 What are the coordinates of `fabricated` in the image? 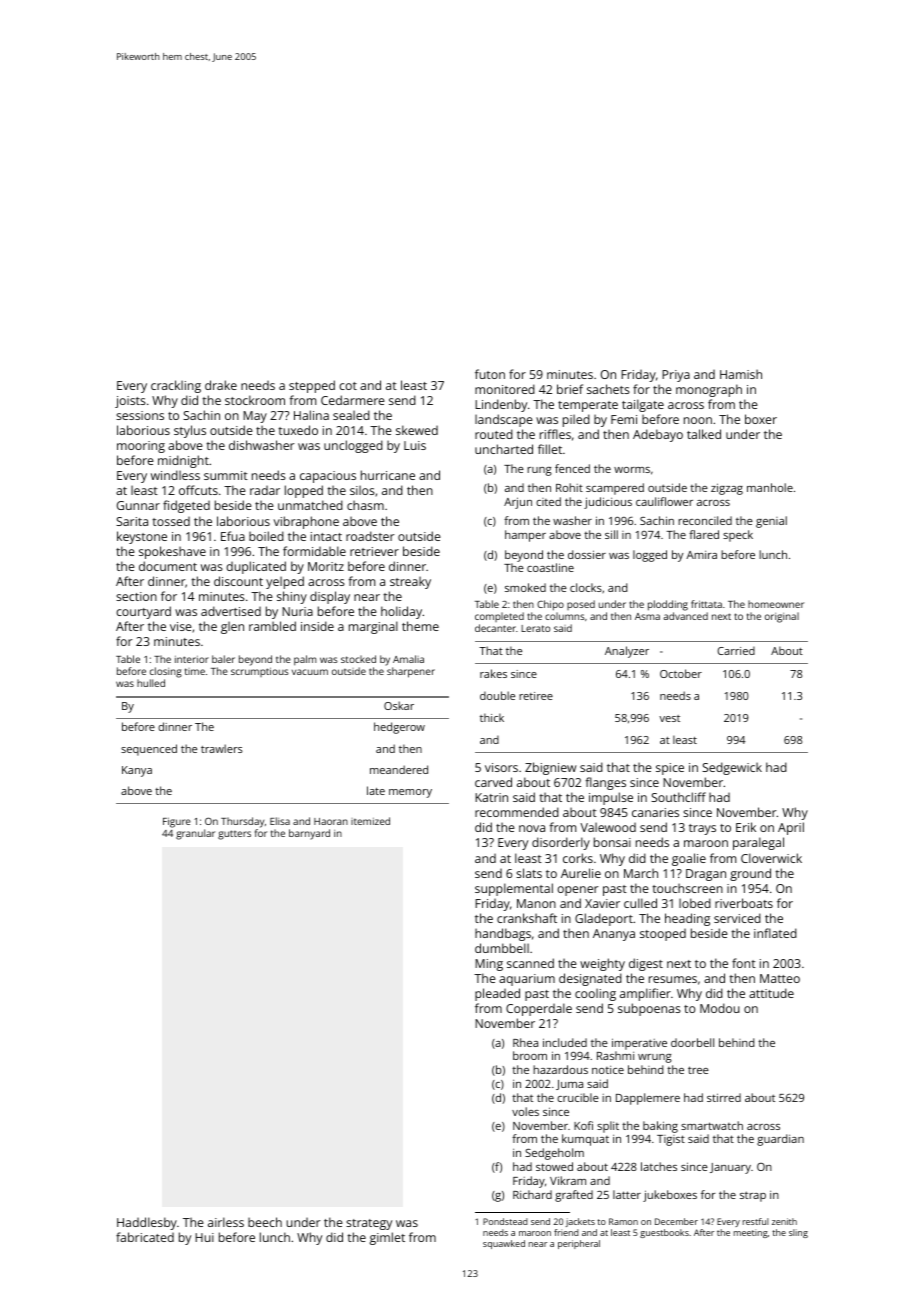 It's located at (145, 1237).
